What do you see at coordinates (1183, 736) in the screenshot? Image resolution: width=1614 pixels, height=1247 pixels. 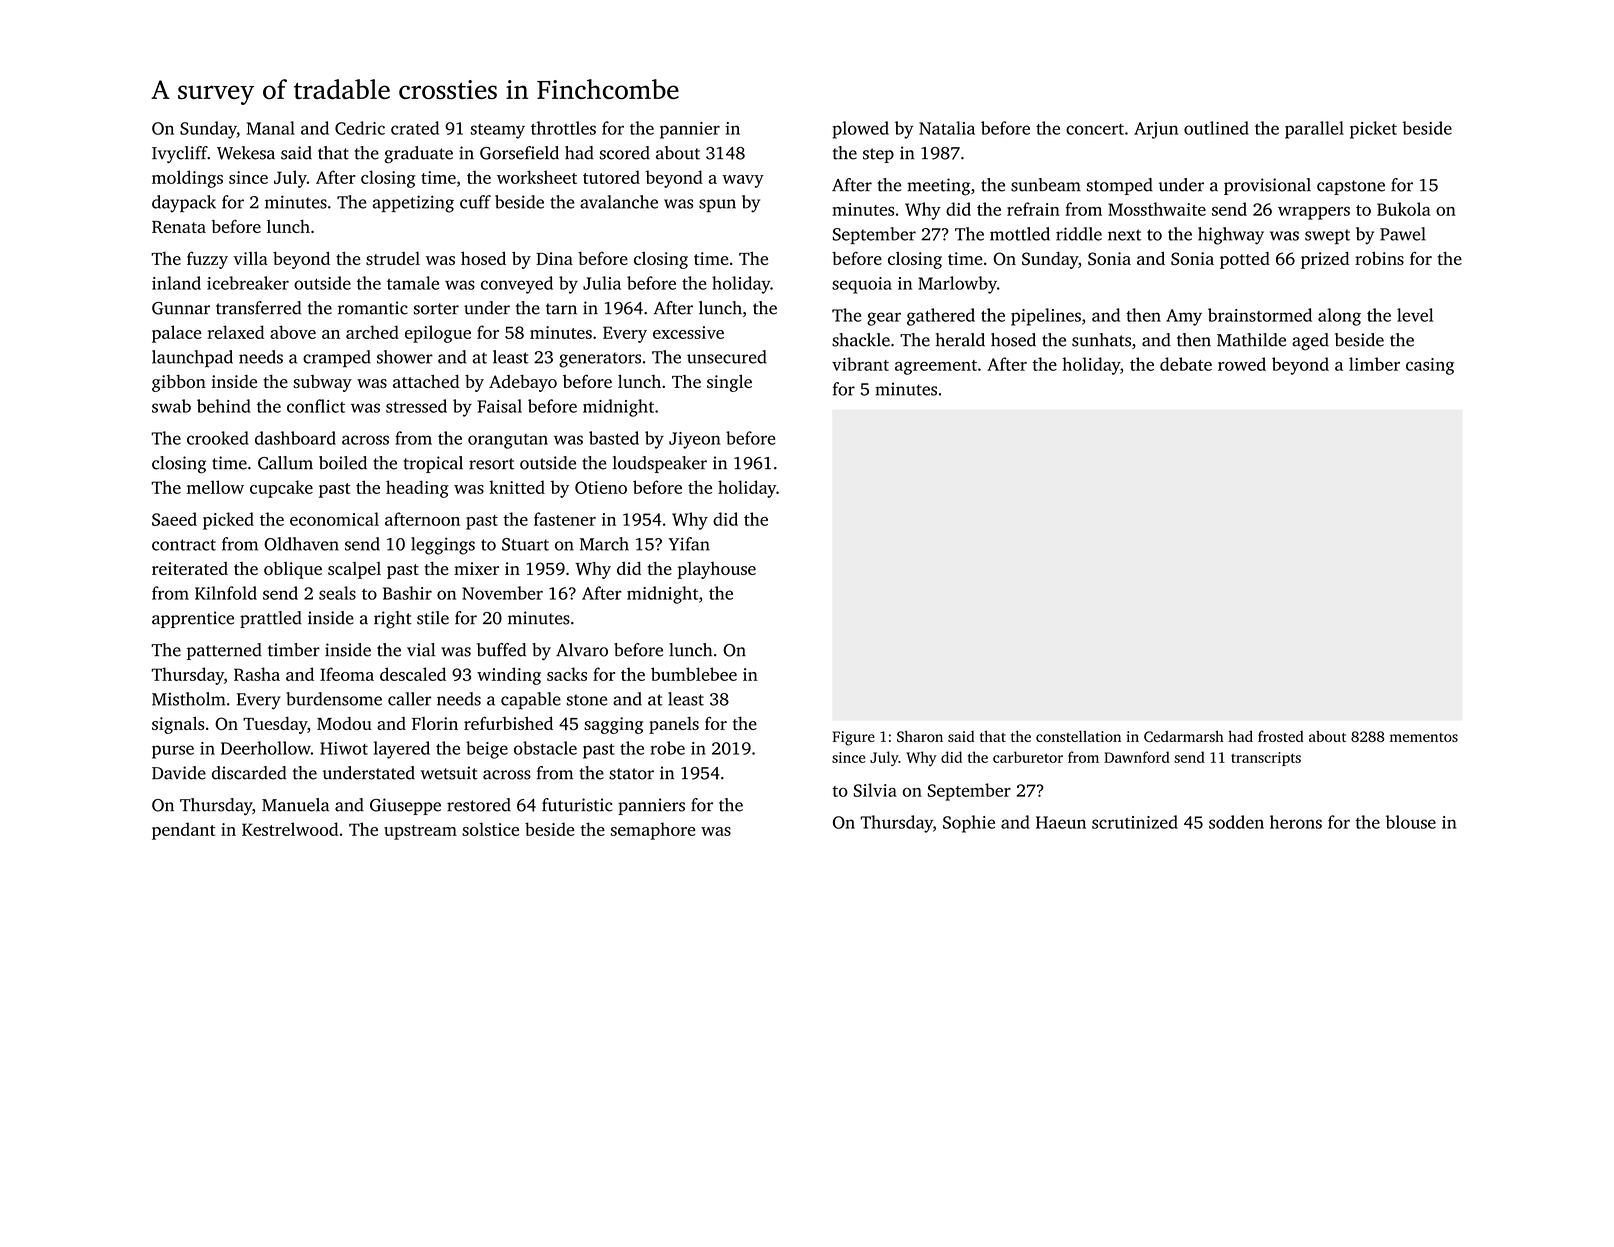 I see `Cedarmarsh` at bounding box center [1183, 736].
